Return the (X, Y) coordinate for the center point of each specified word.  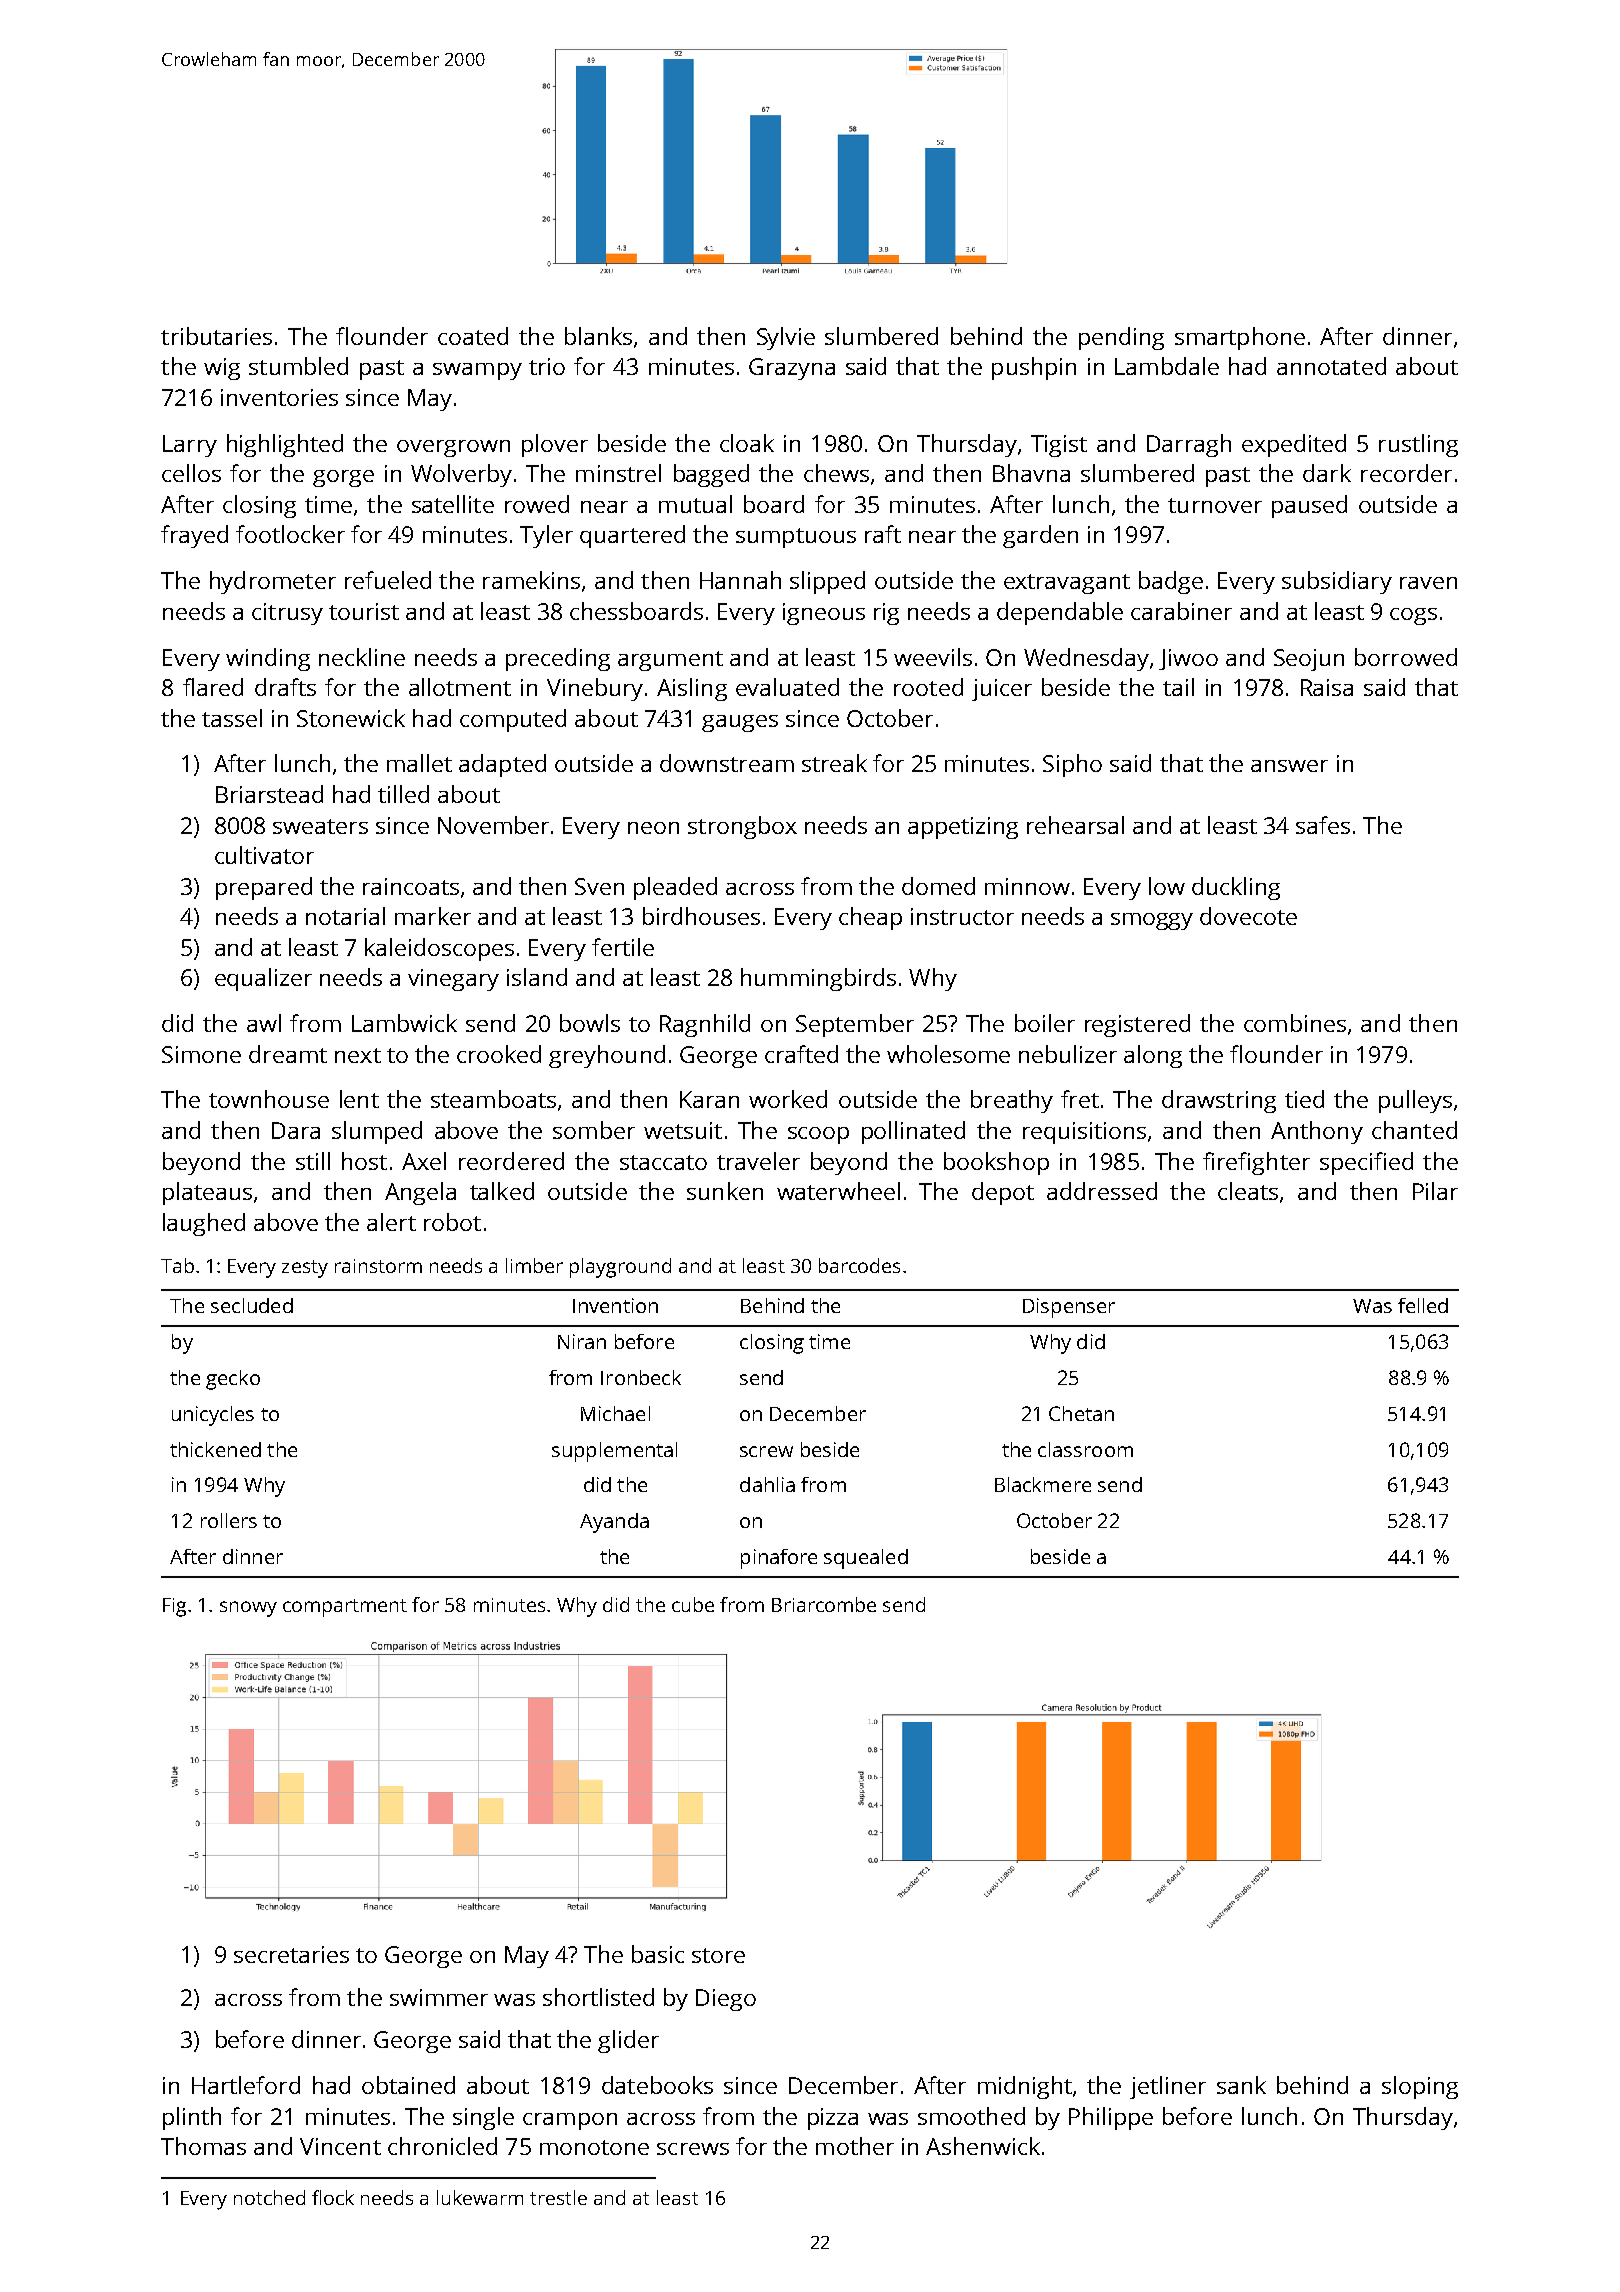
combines (1295, 1023)
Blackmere (1043, 1484)
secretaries (291, 1954)
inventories (279, 397)
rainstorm (378, 1266)
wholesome (948, 1054)
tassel (232, 718)
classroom (1085, 1449)
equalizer (263, 979)
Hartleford (246, 2085)
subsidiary (1337, 582)
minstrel (618, 473)
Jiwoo (1188, 659)
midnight (1025, 2087)
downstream (727, 763)
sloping (1420, 2087)
